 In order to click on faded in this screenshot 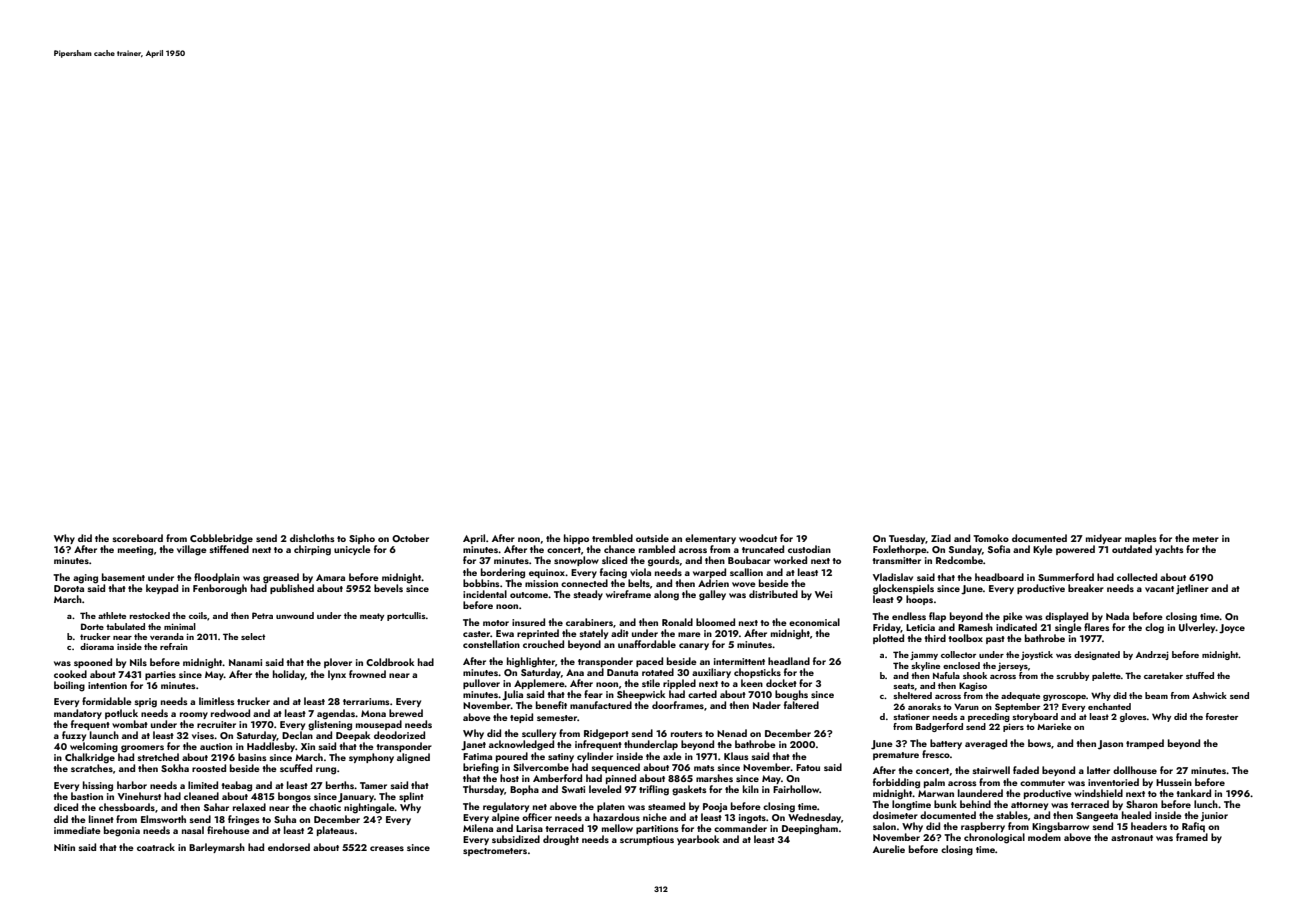, I will do `click(1026, 770)`.
